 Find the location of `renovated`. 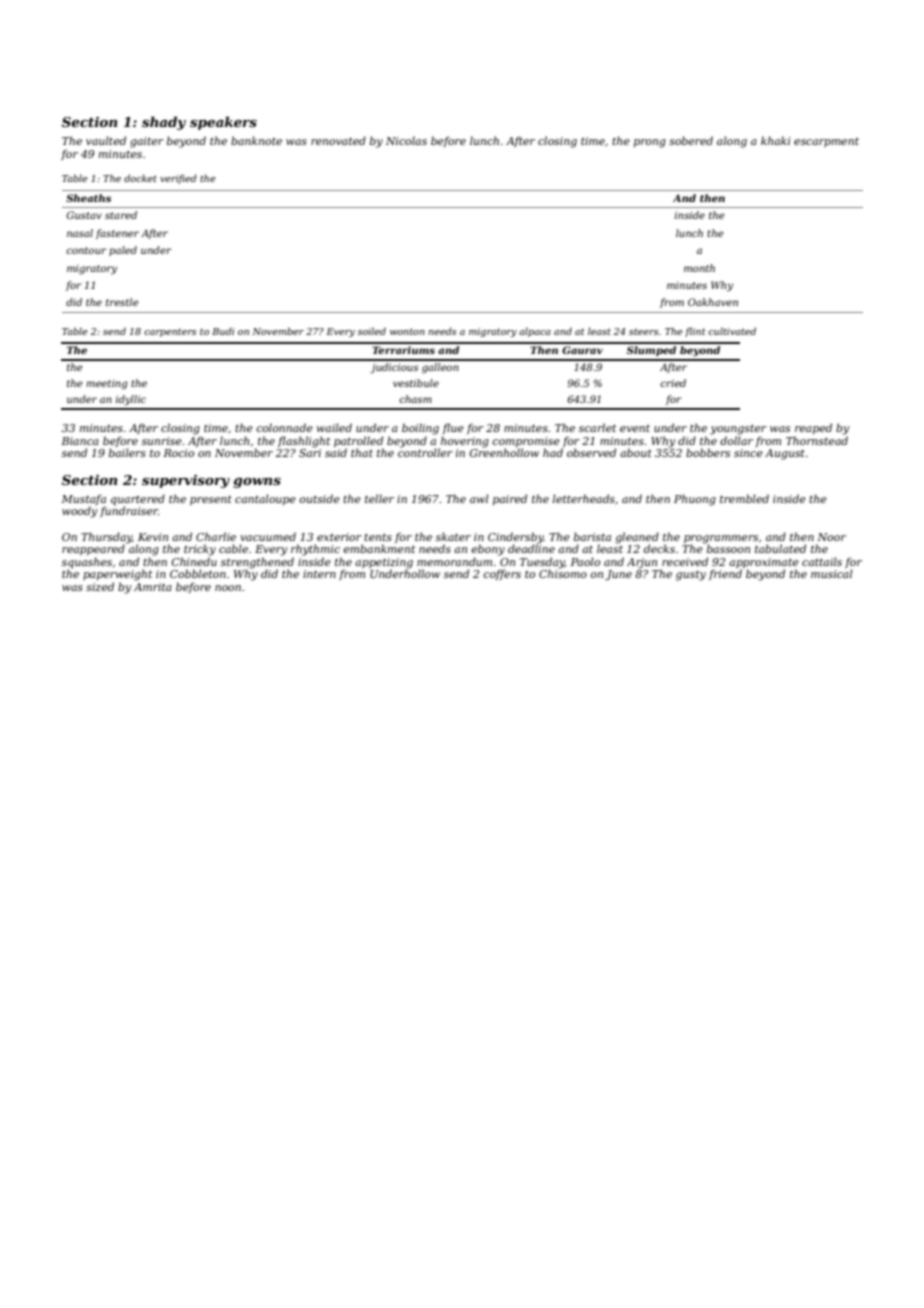

renovated is located at coordinates (338, 140).
